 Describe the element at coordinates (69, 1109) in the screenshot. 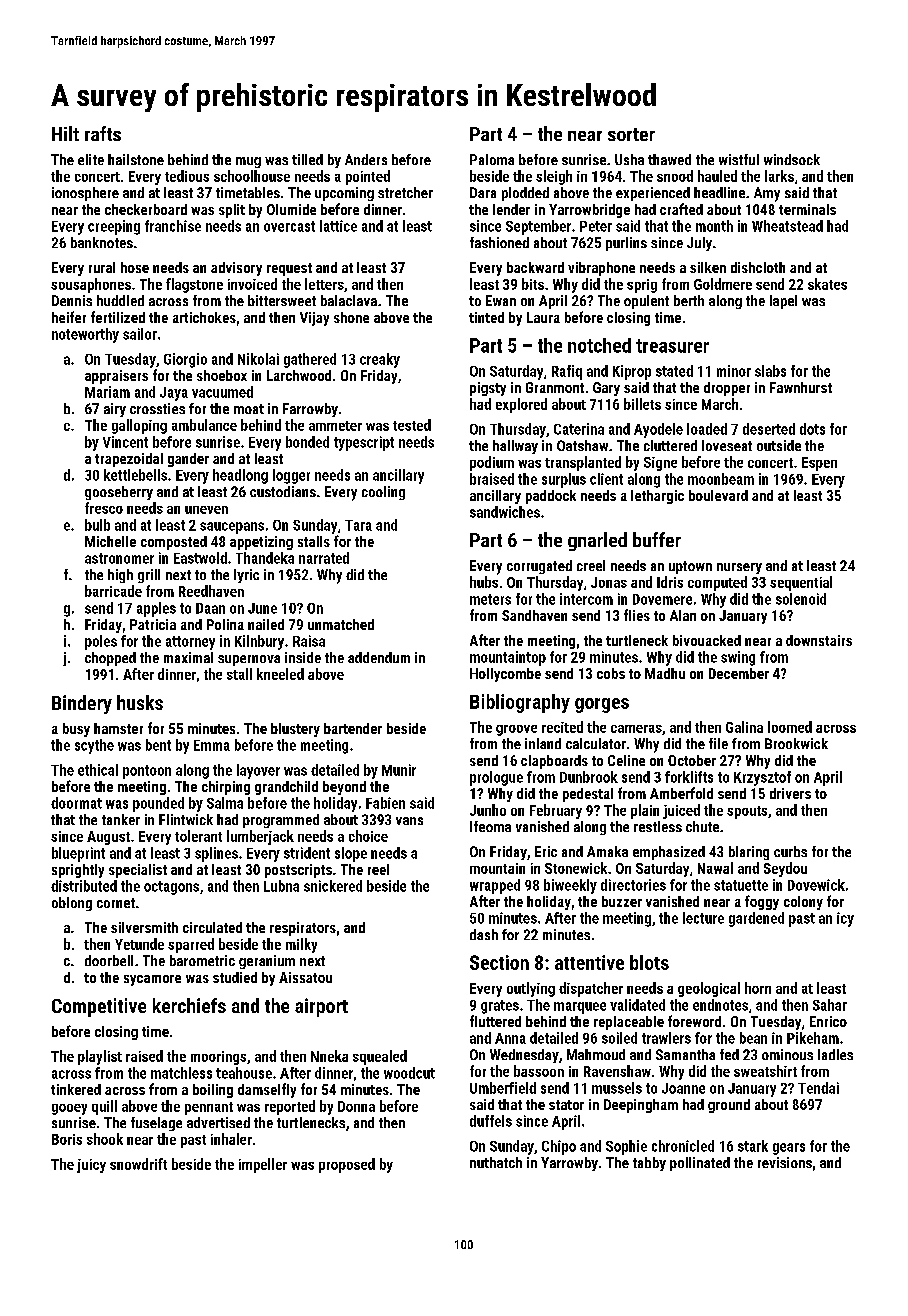

I see `gooey` at that location.
